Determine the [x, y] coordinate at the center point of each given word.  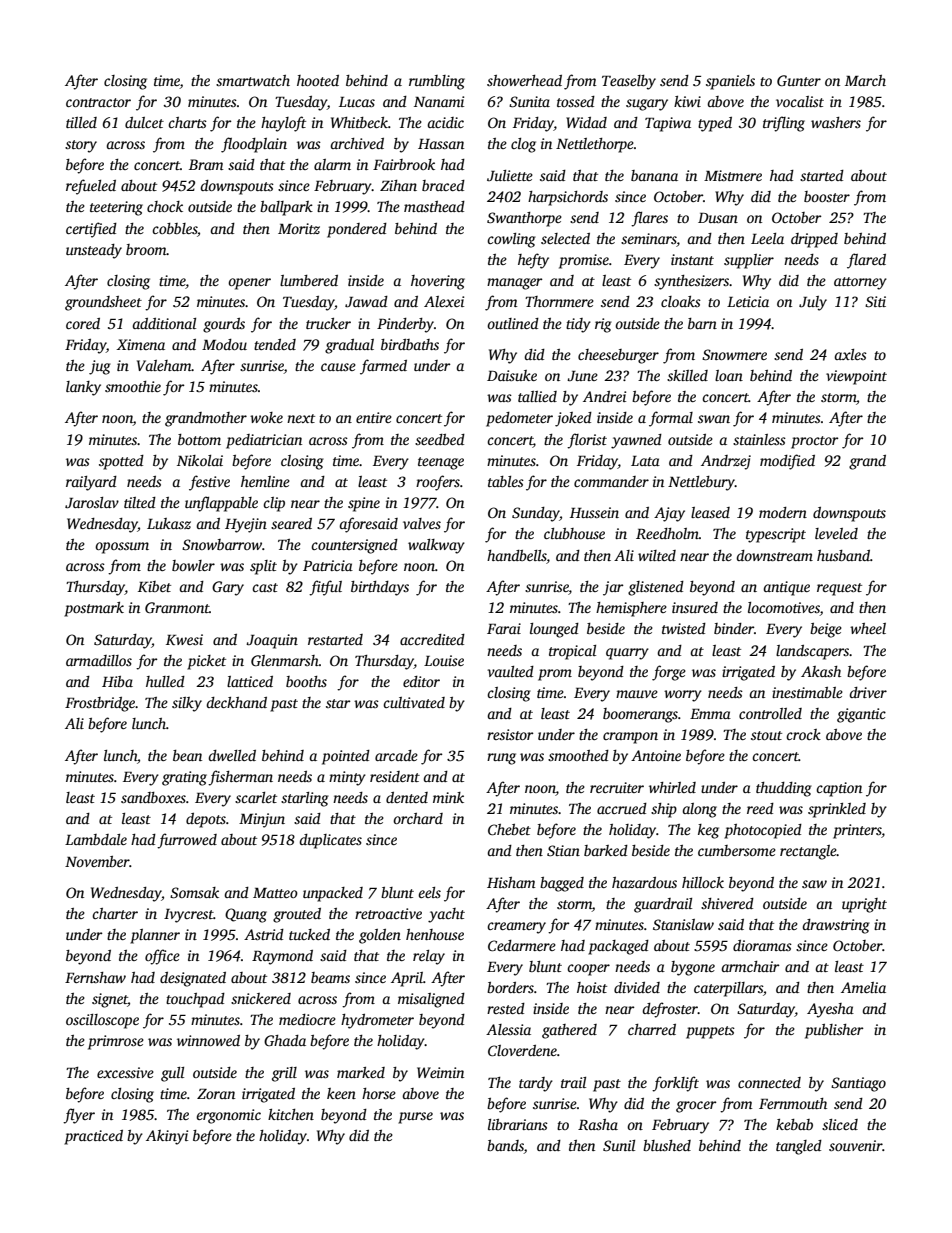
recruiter [617, 787]
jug [100, 367]
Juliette [510, 175]
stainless [759, 439]
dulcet [144, 122]
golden [380, 936]
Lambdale [96, 839]
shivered [727, 903]
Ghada [285, 1040]
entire [374, 417]
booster [827, 196]
